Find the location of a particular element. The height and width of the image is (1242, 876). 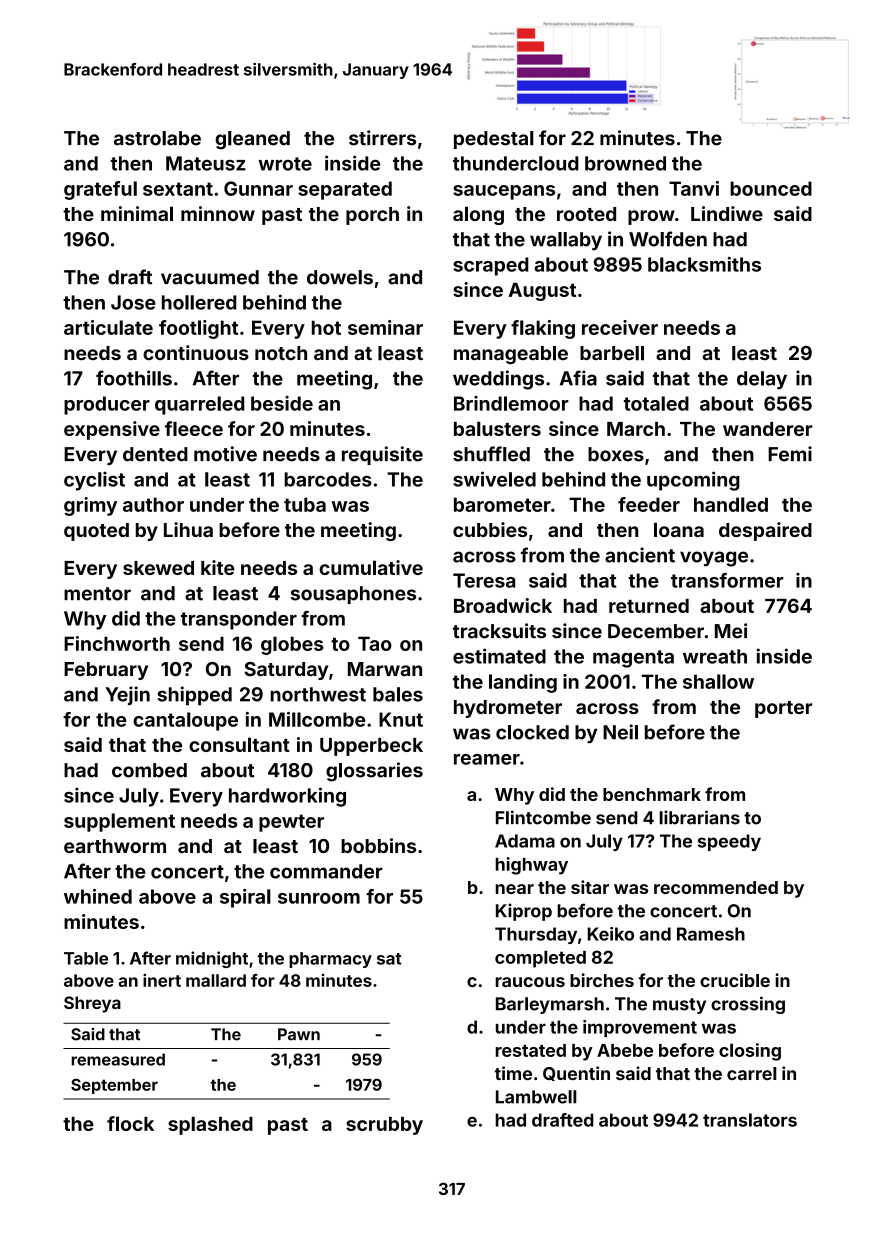

porch is located at coordinates (372, 216).
